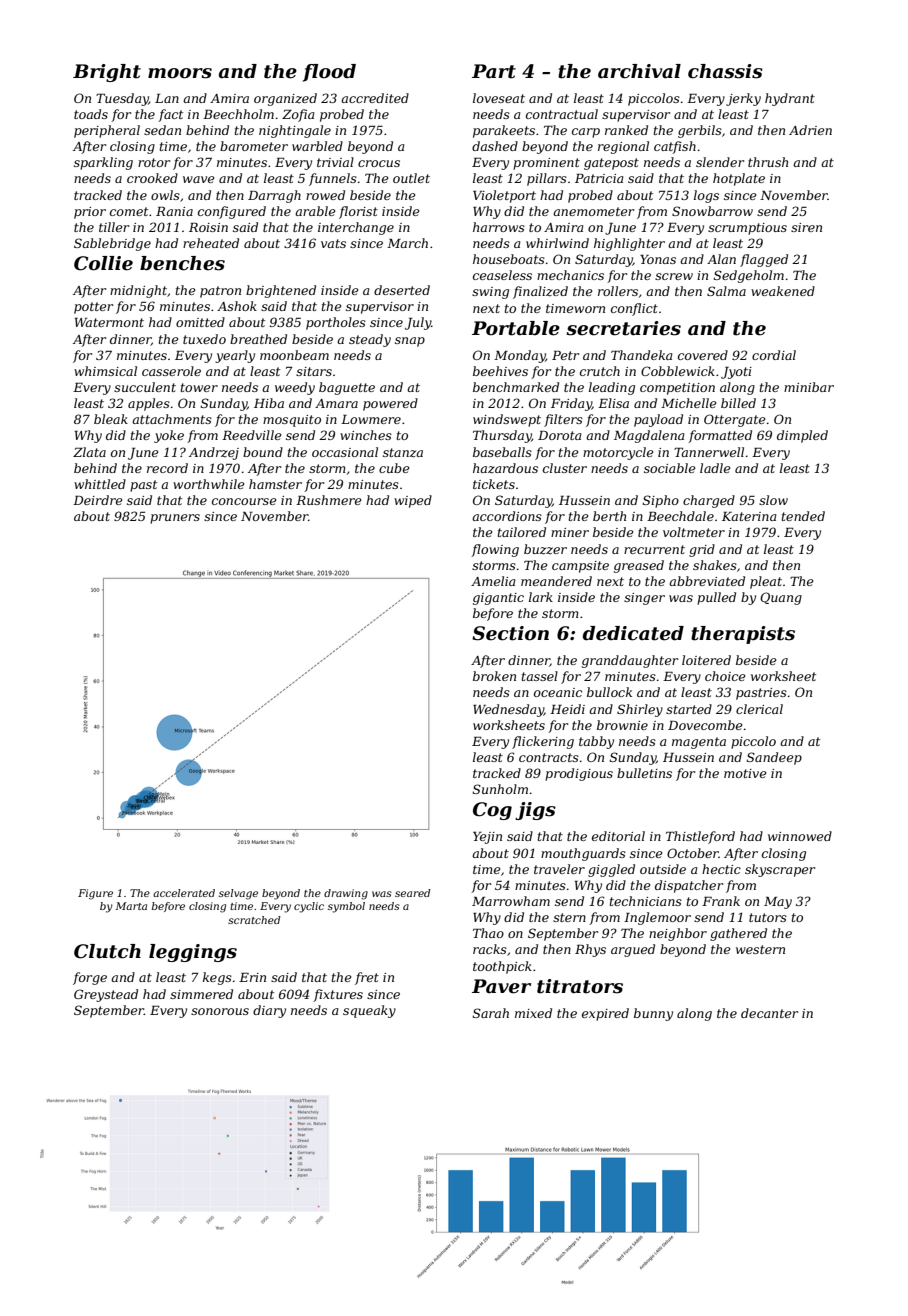  Describe the element at coordinates (174, 211) in the page. I see `Rania` at that location.
